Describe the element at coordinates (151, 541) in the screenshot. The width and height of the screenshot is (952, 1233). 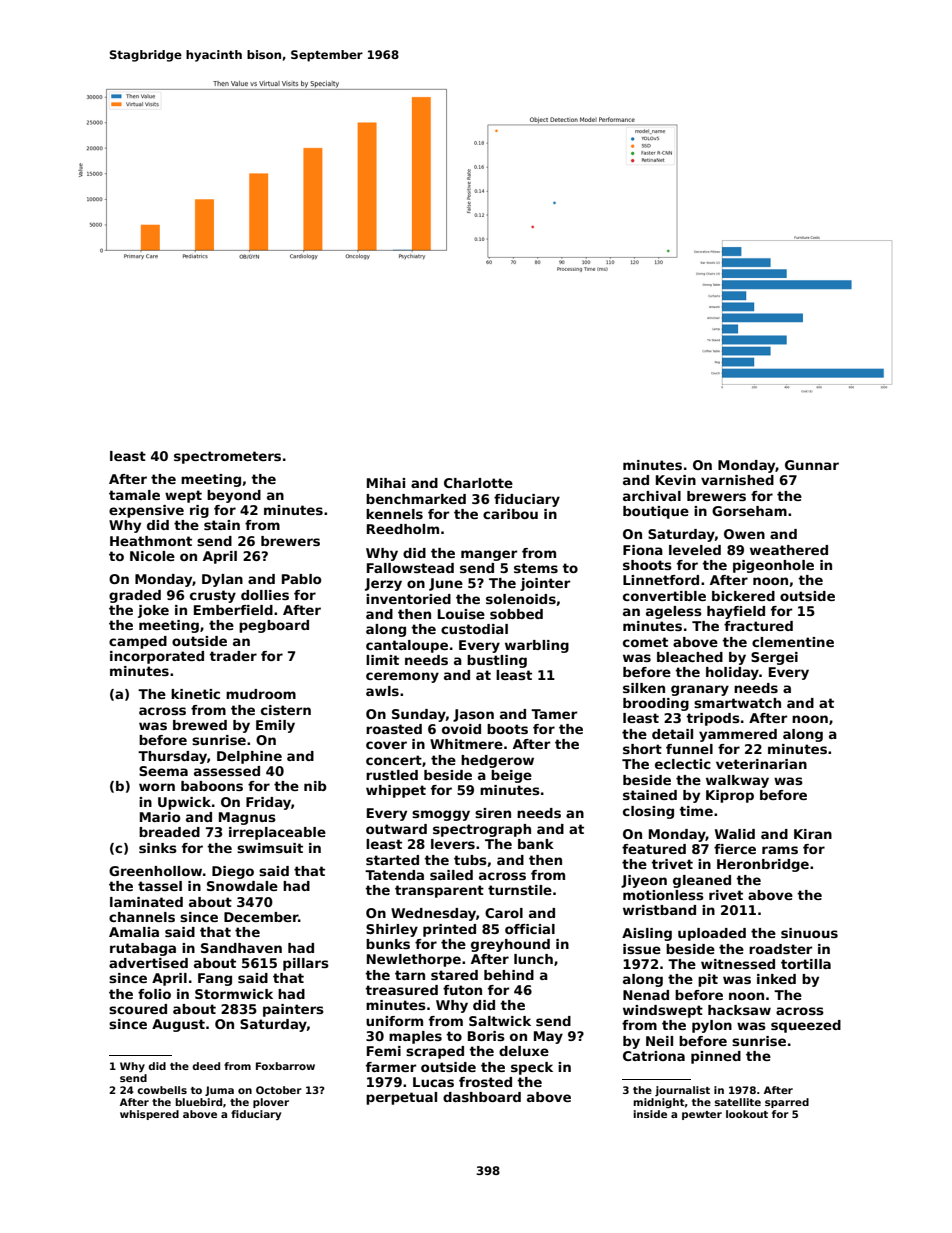
I see `Heathmont` at that location.
